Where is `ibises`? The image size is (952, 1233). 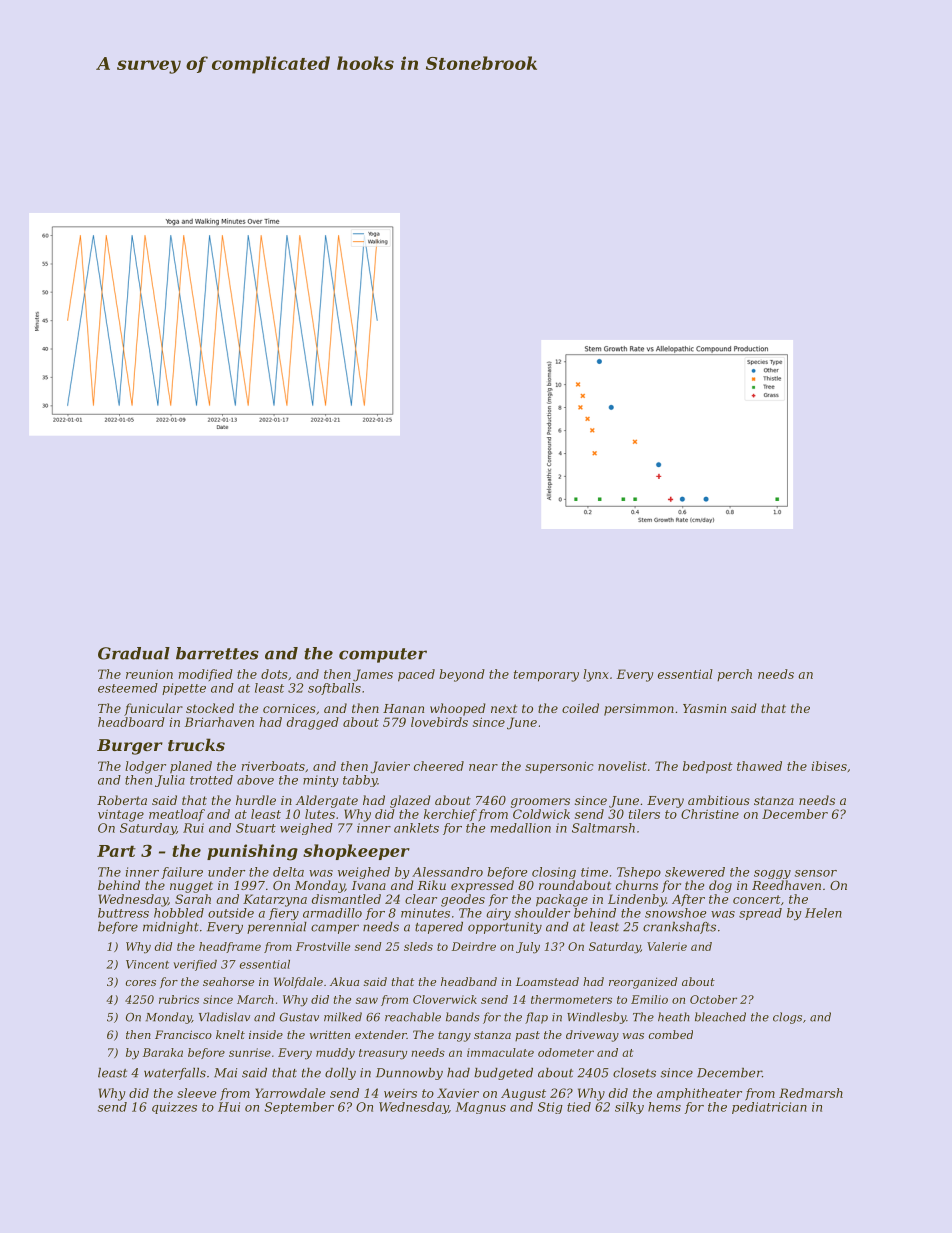 ibises is located at coordinates (829, 766).
